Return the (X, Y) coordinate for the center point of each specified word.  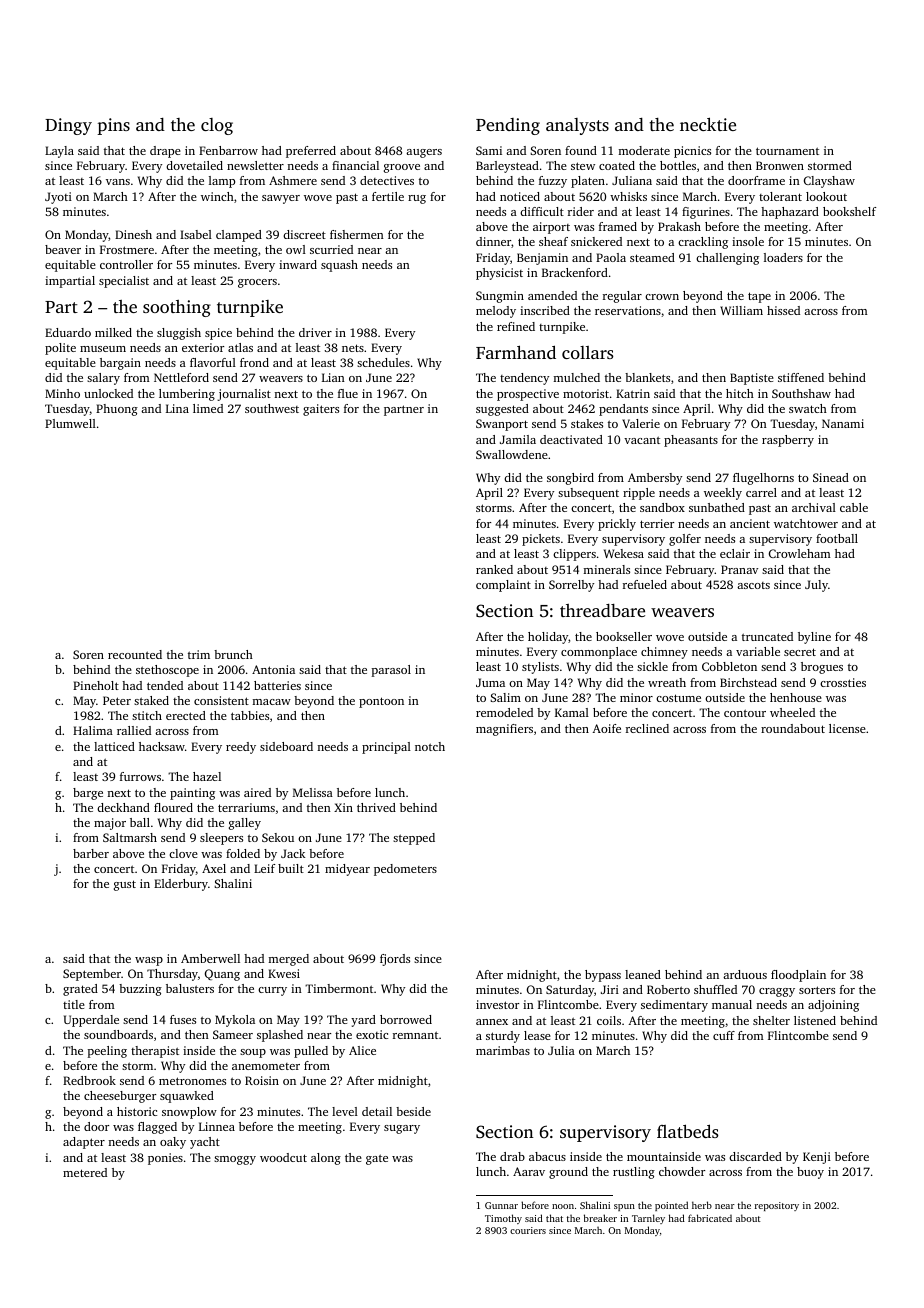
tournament (787, 151)
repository (777, 1206)
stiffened (801, 377)
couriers (528, 1230)
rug (417, 199)
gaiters (321, 410)
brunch (233, 654)
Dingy (68, 126)
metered (85, 1172)
